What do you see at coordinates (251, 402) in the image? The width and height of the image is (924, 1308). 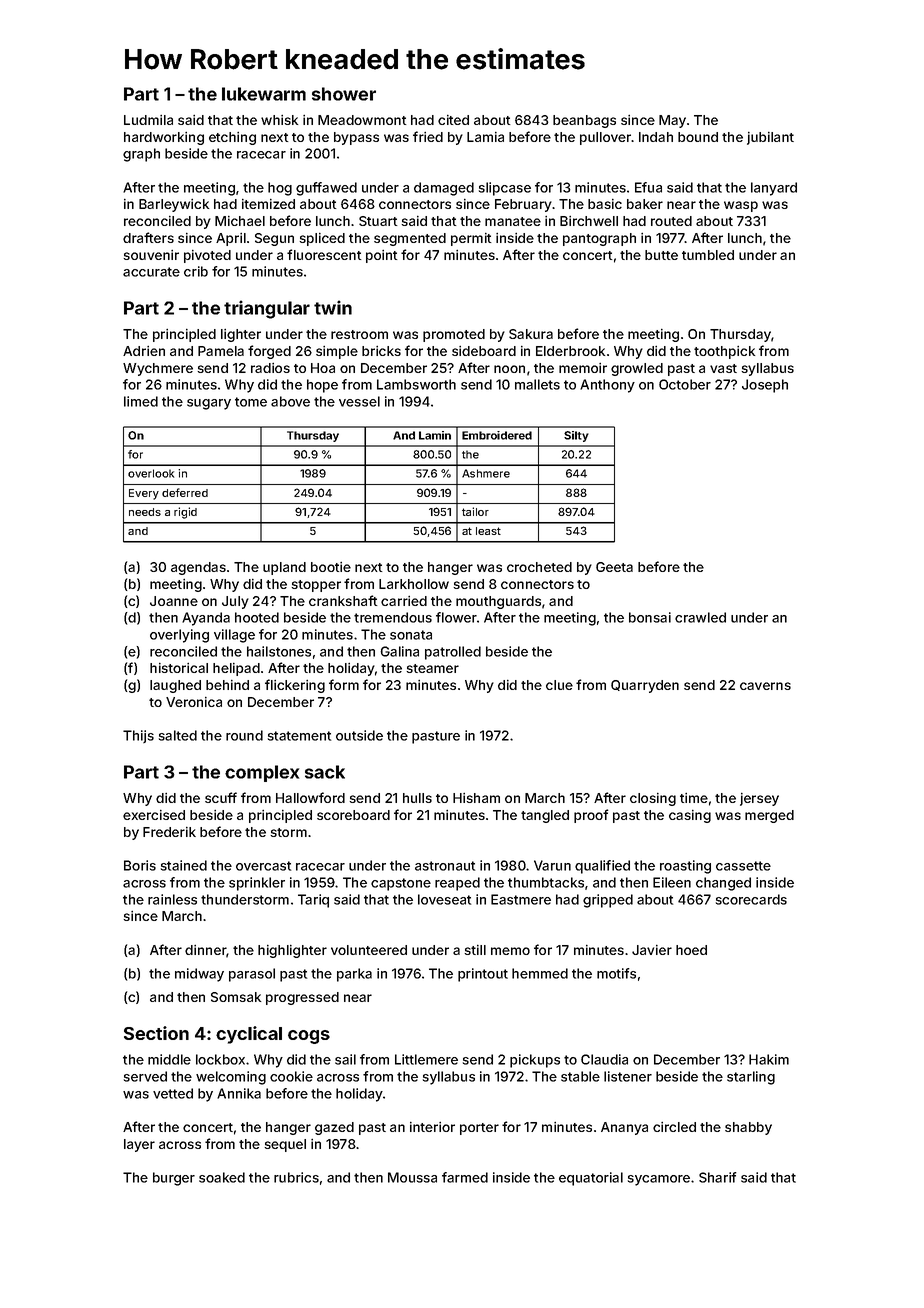 I see `tome` at bounding box center [251, 402].
